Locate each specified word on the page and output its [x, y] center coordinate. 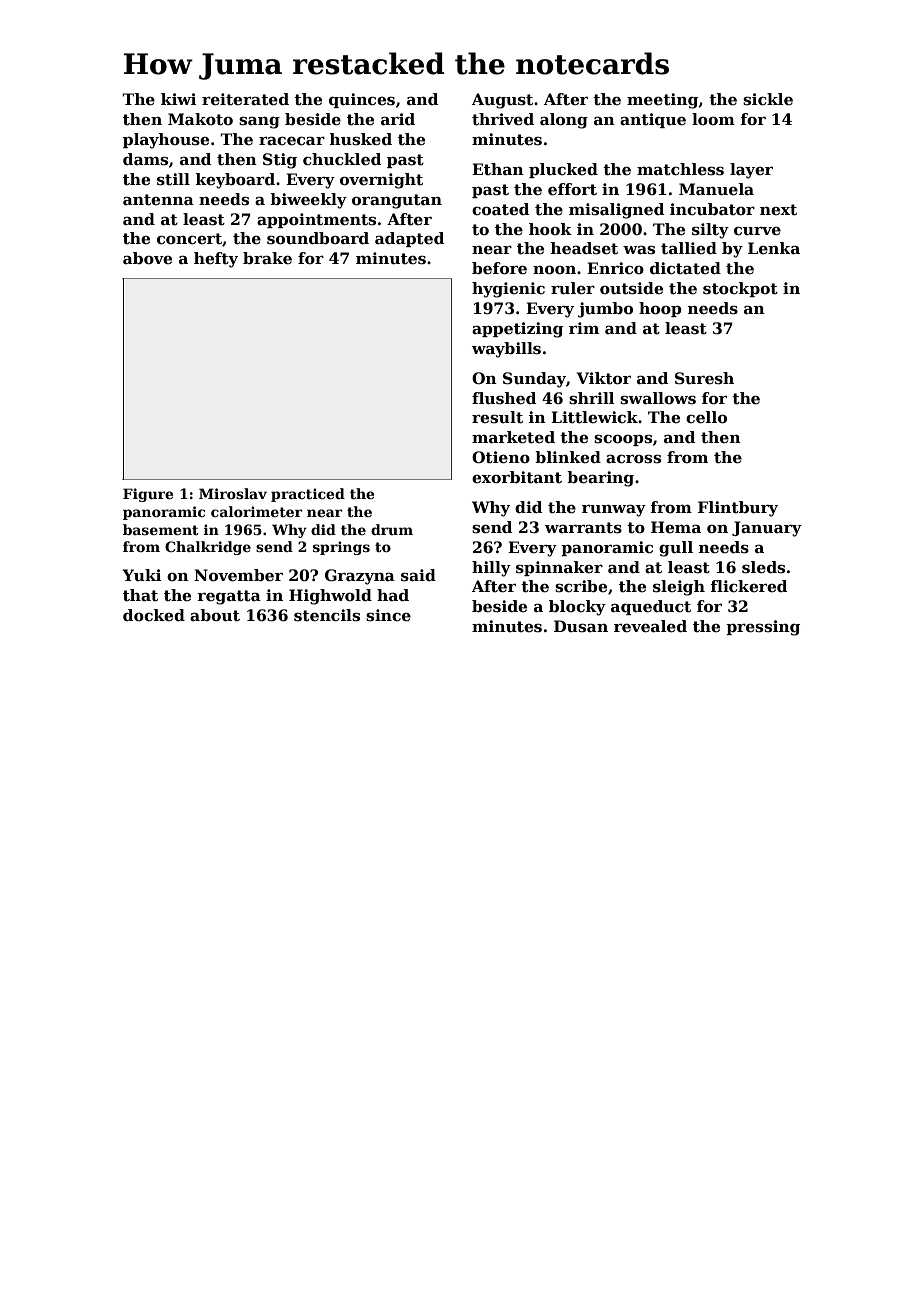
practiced [308, 495]
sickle [768, 99]
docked [154, 615]
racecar [292, 141]
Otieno [501, 457]
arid [398, 119]
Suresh [704, 378]
